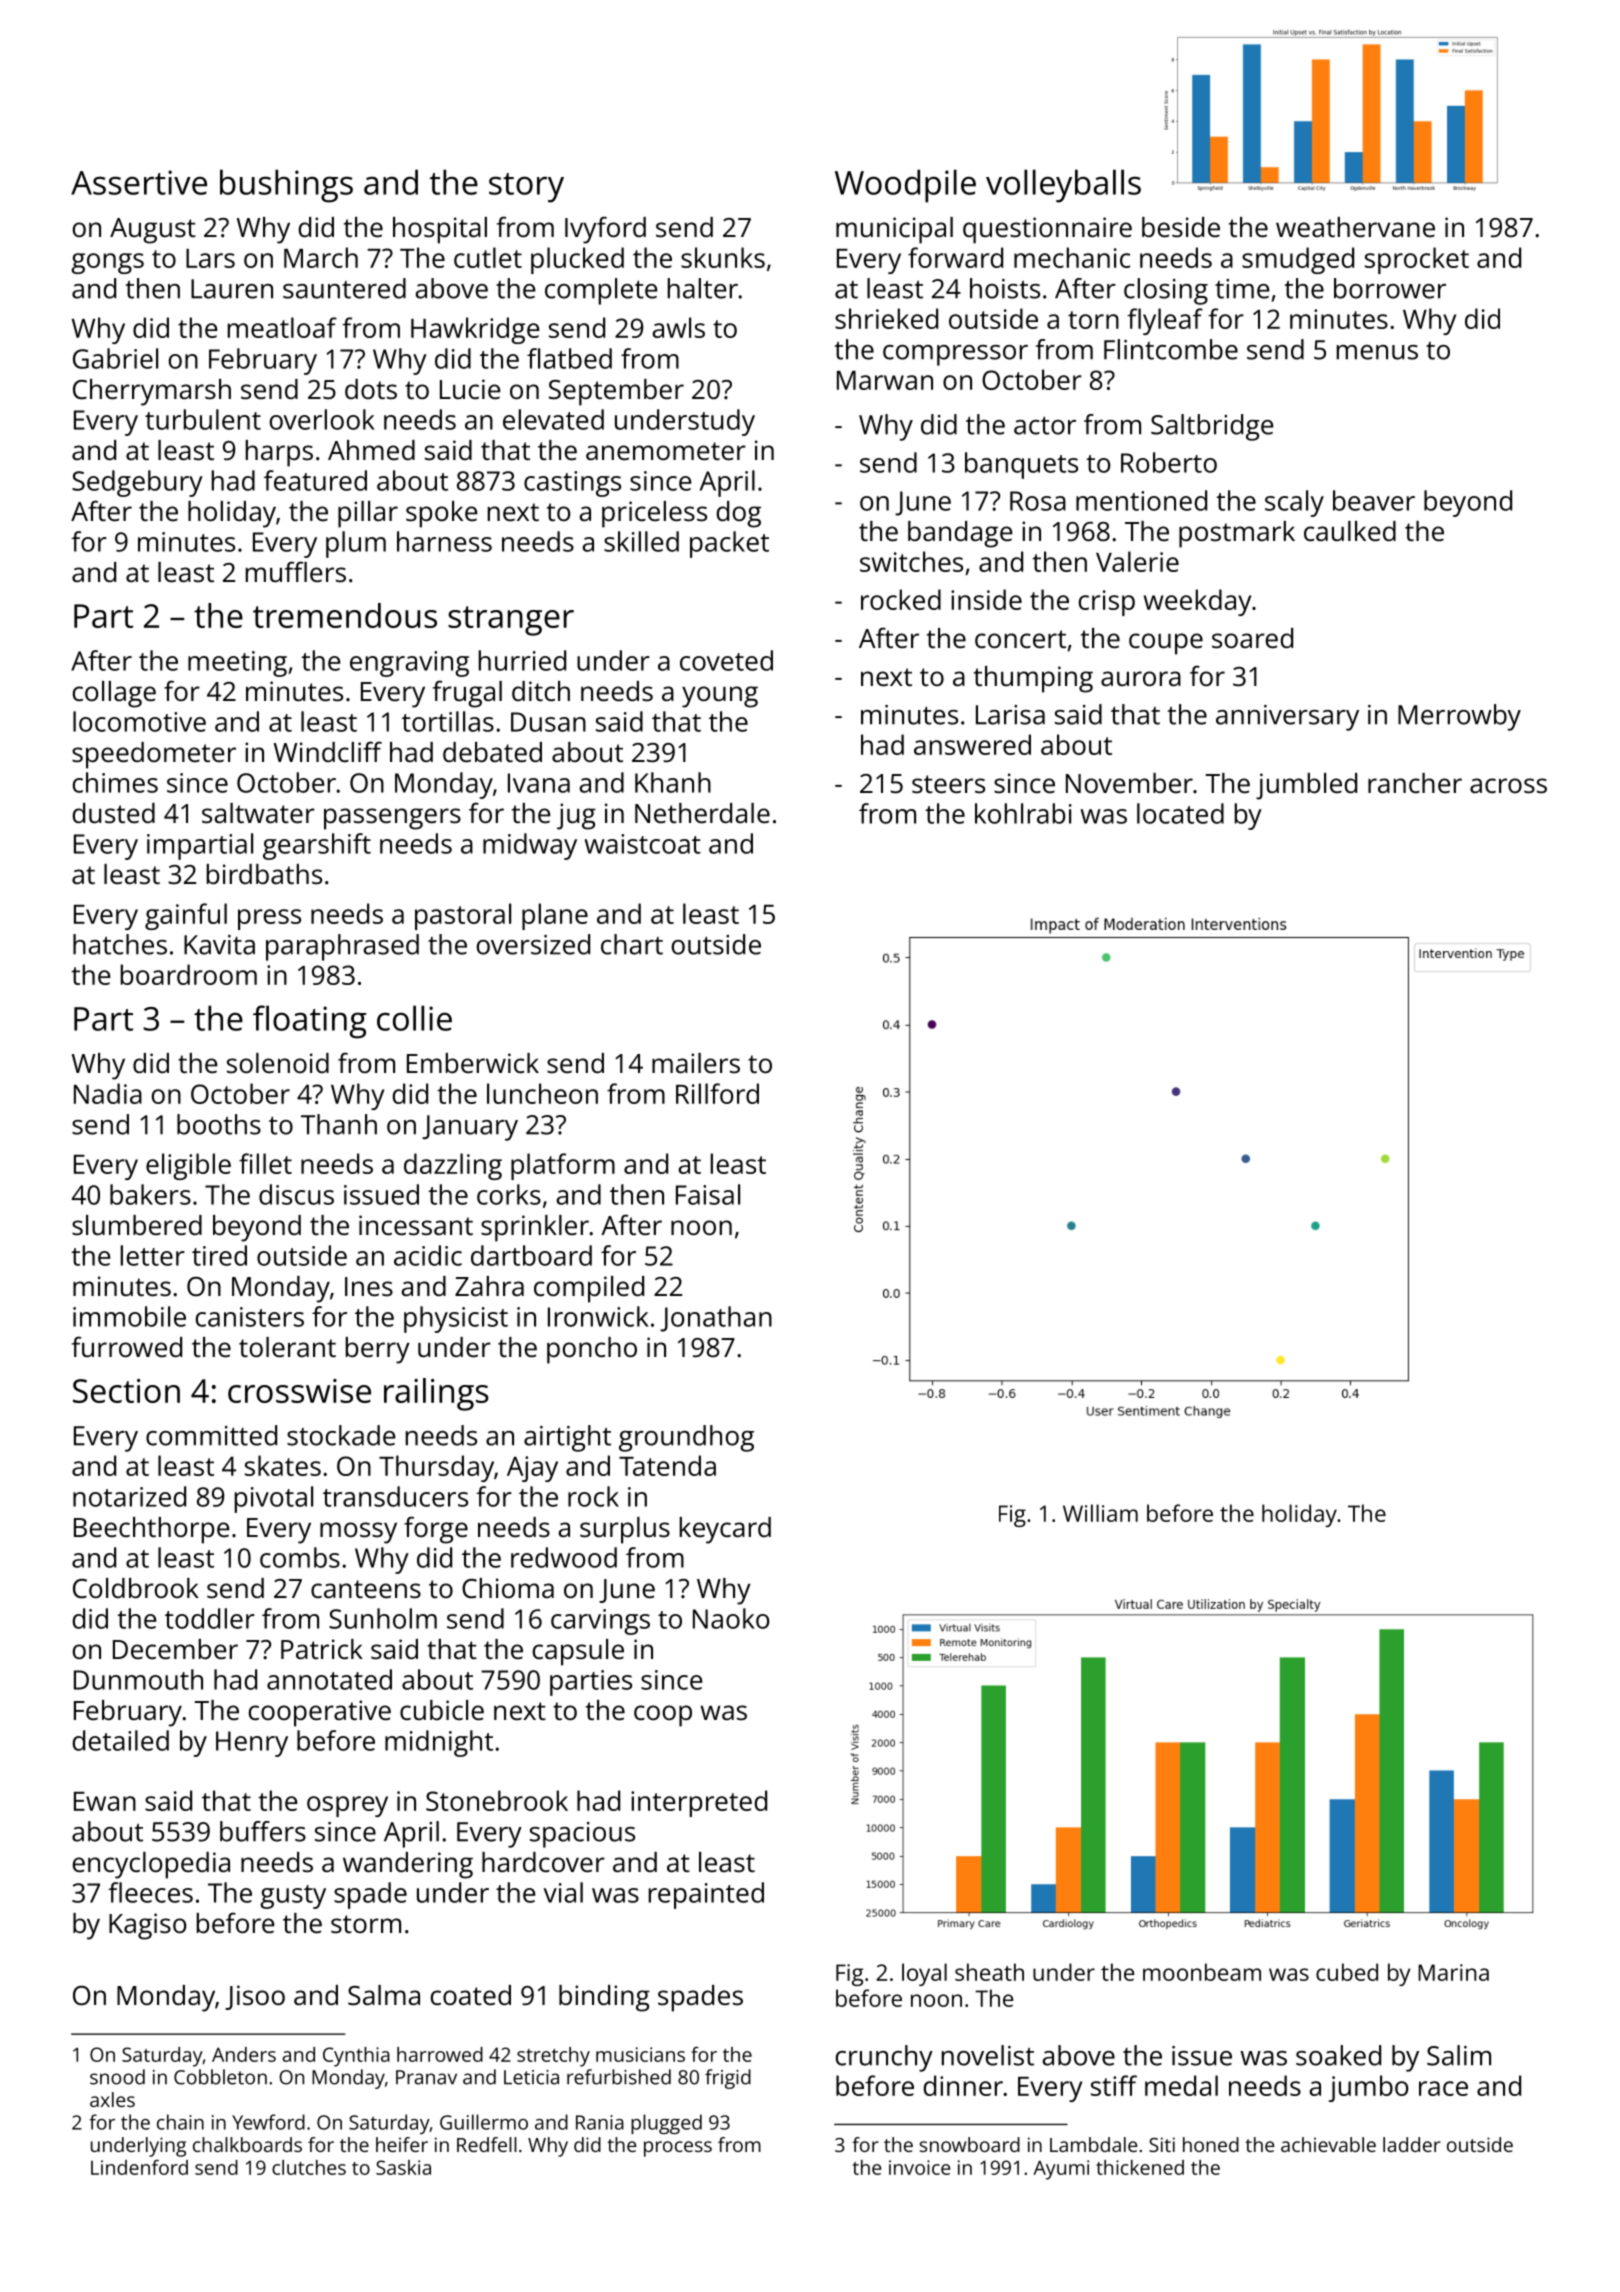 This page has height=2292, width=1620. What do you see at coordinates (1180, 813) in the page?
I see `located` at bounding box center [1180, 813].
